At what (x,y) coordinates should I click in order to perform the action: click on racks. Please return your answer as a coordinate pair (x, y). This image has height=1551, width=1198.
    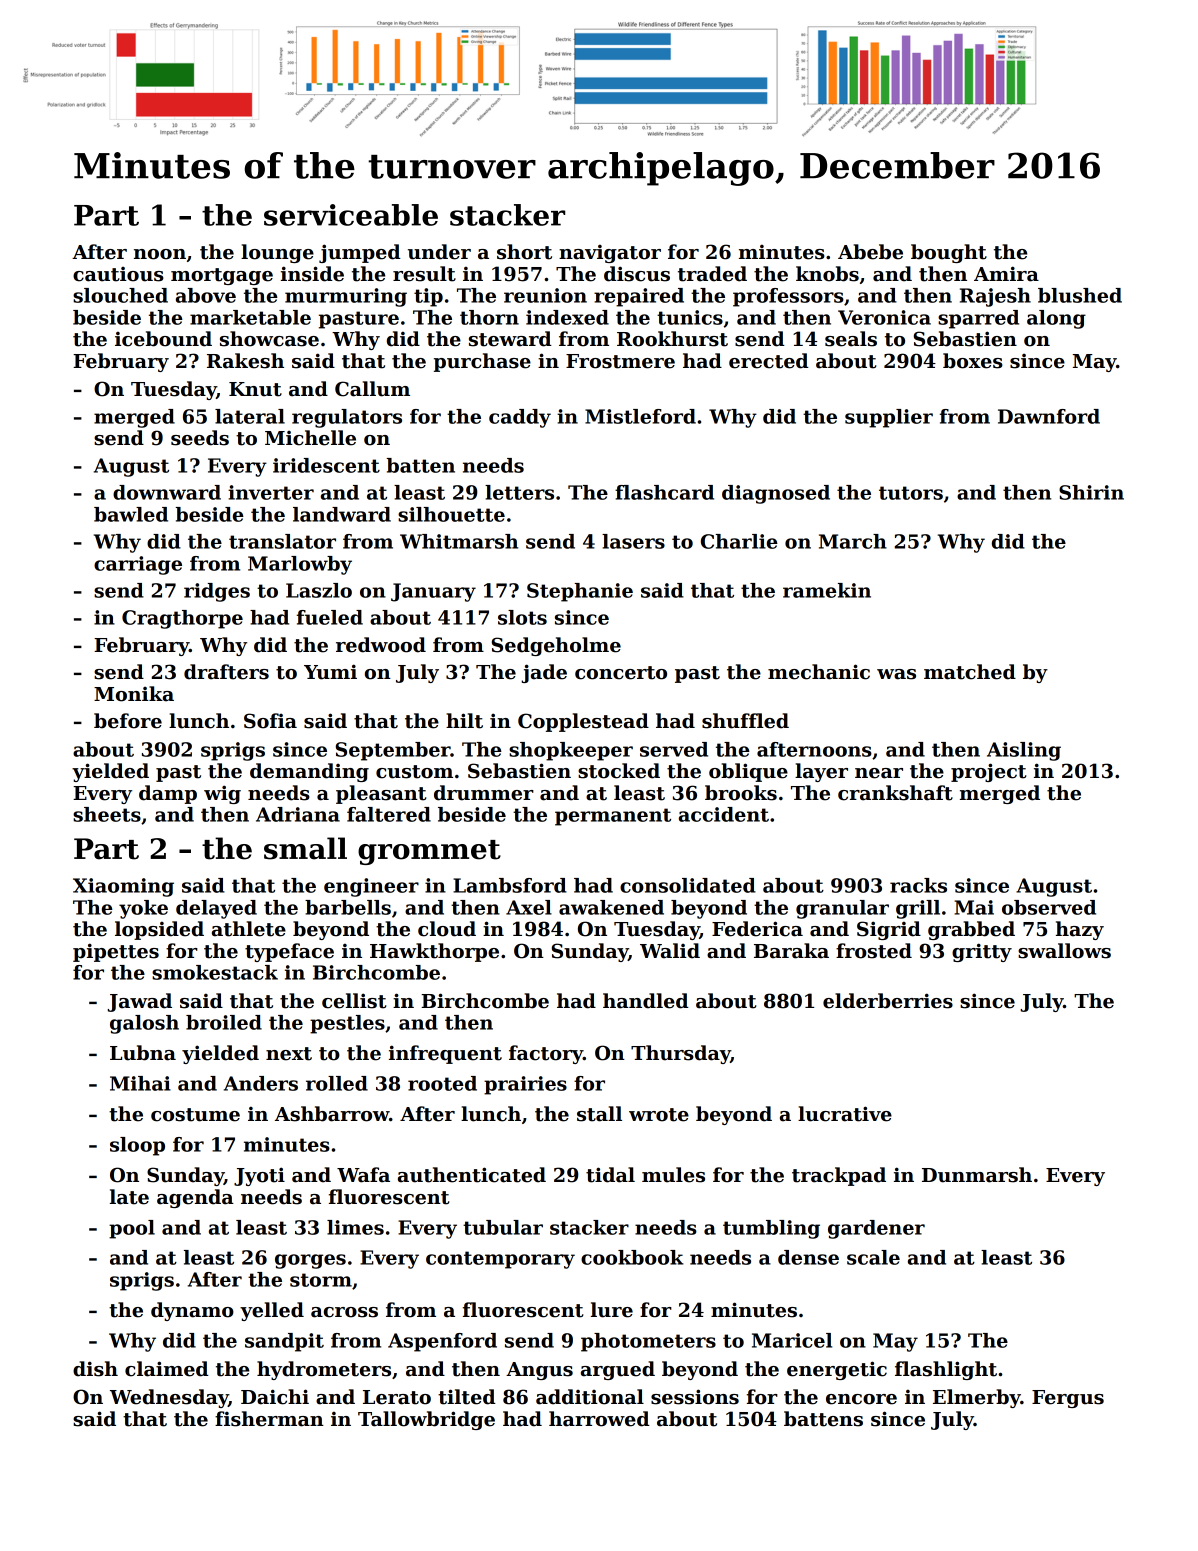
    Looking at the image, I should click on (918, 885).
